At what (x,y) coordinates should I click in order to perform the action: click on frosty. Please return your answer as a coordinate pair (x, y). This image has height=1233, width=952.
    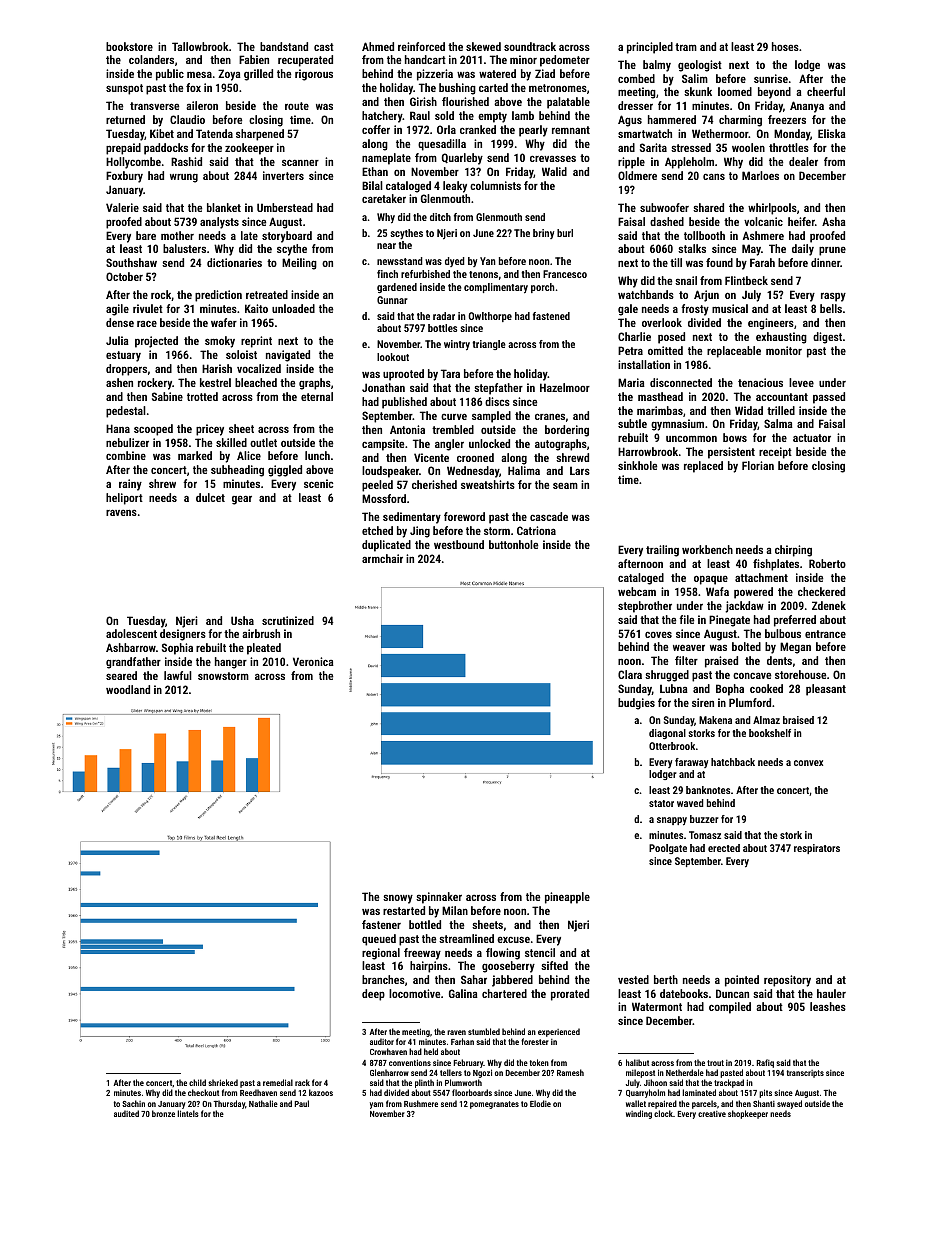
    Looking at the image, I should click on (695, 310).
